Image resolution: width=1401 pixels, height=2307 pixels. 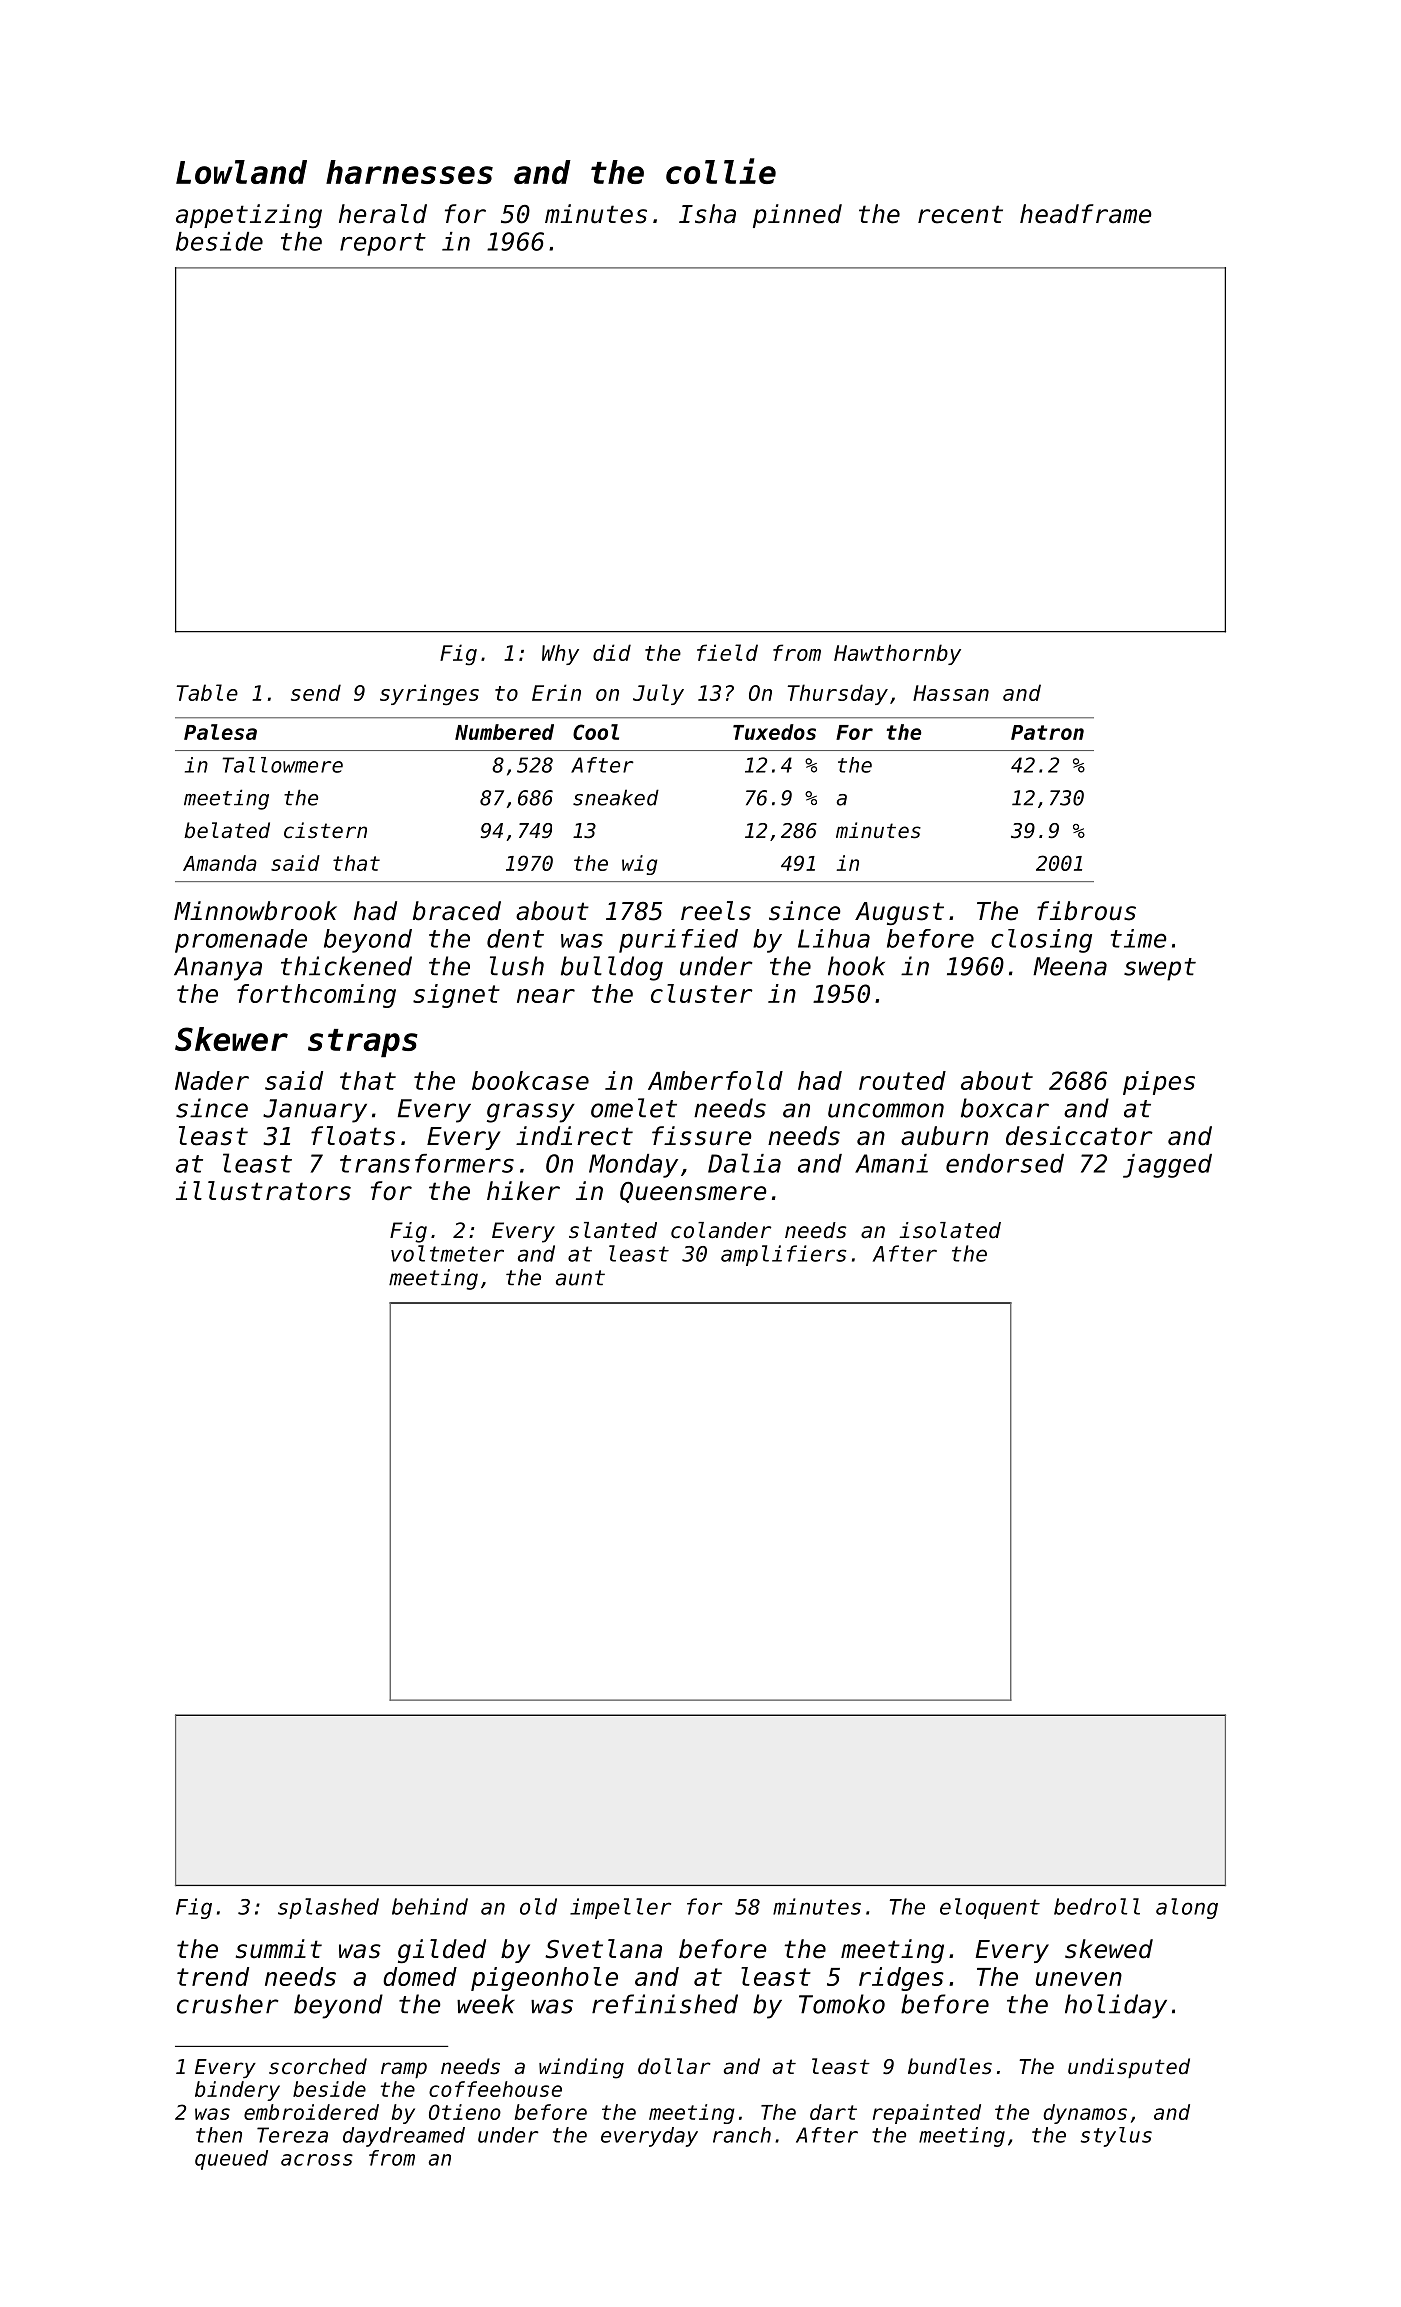 I want to click on stylus, so click(x=1116, y=2137).
